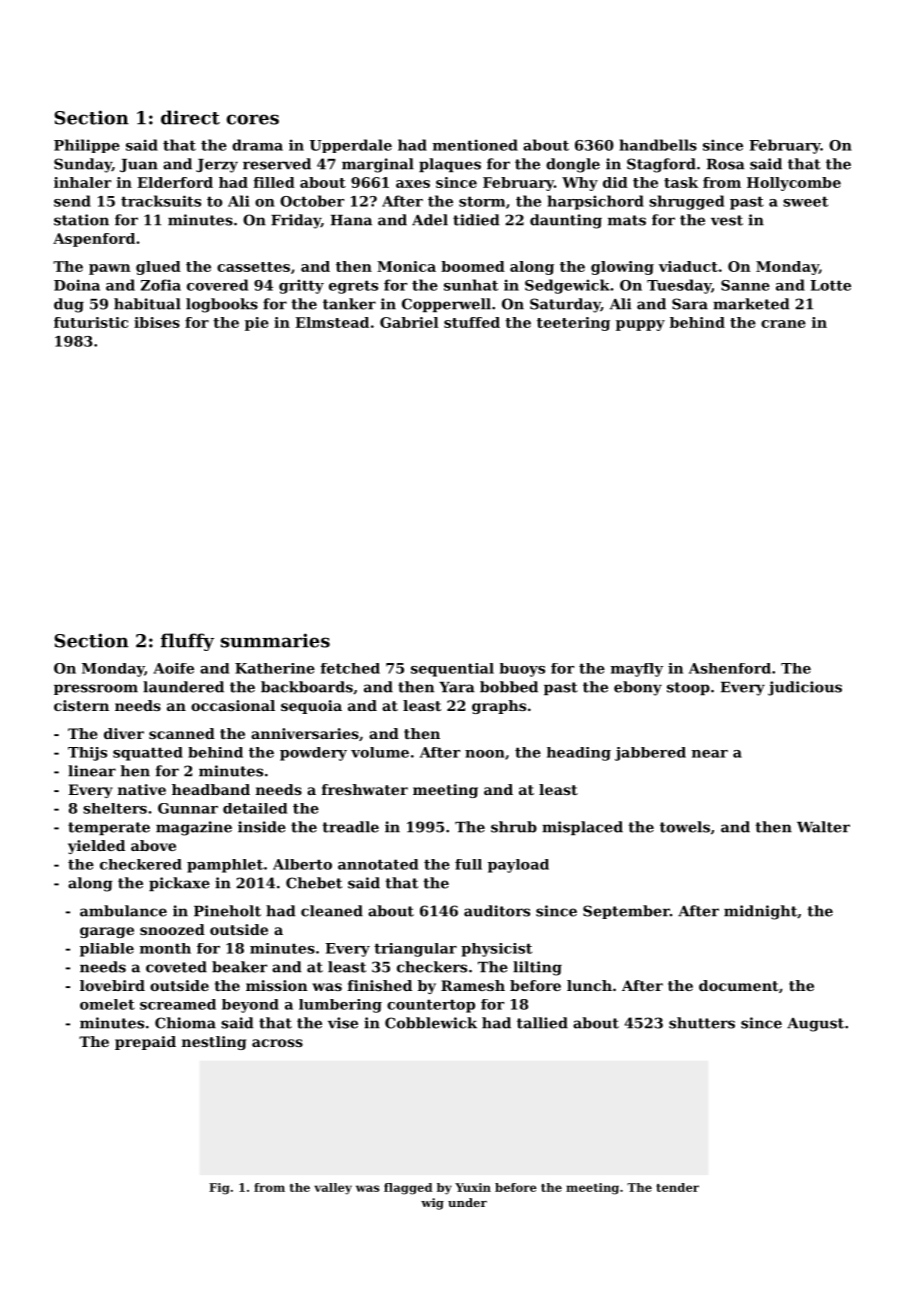 This page has height=1316, width=908. I want to click on sweet, so click(805, 201).
